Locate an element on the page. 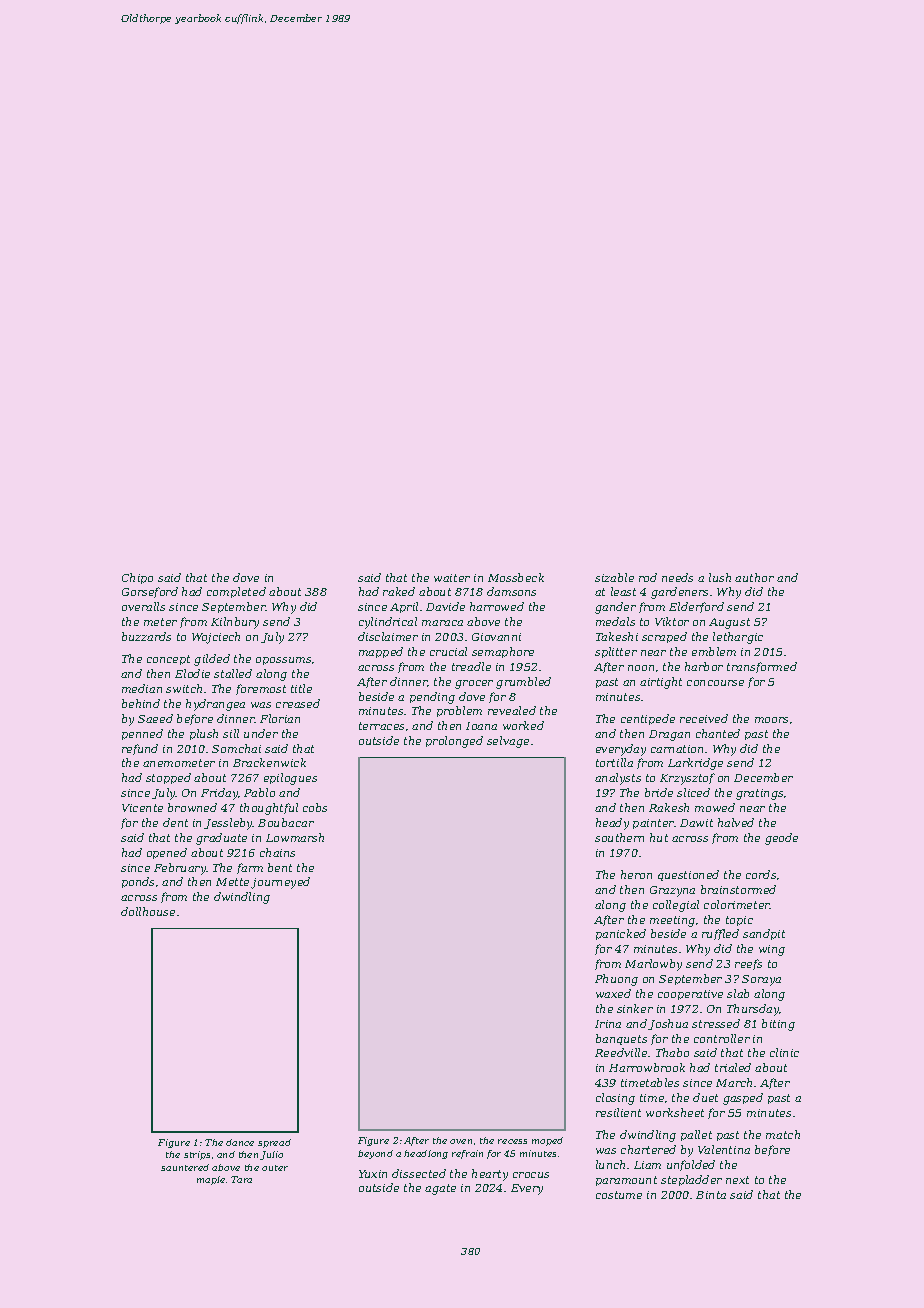 This page has width=924, height=1308. Binta is located at coordinates (711, 1195).
